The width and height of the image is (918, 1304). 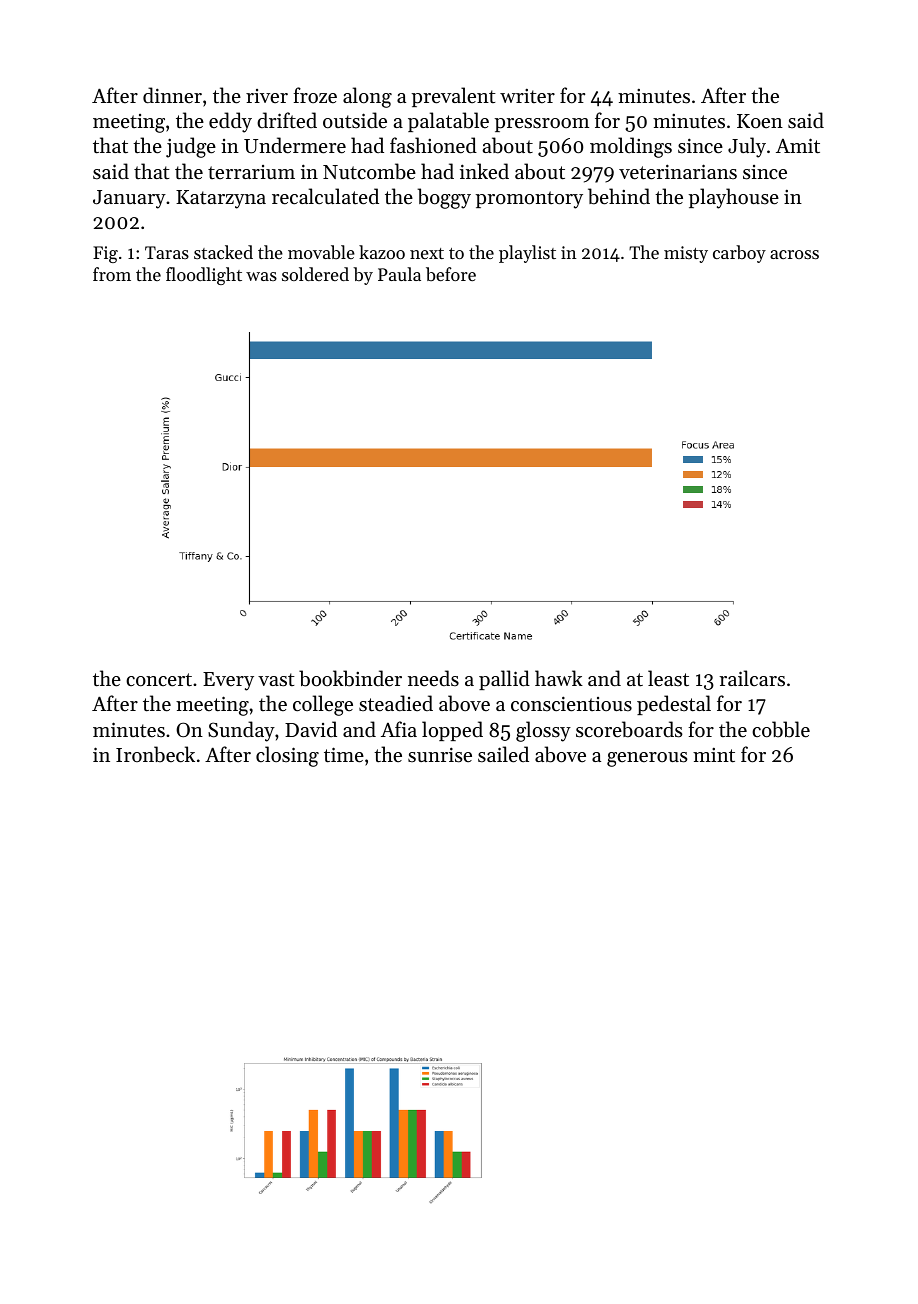 I want to click on sunrise, so click(x=440, y=755).
